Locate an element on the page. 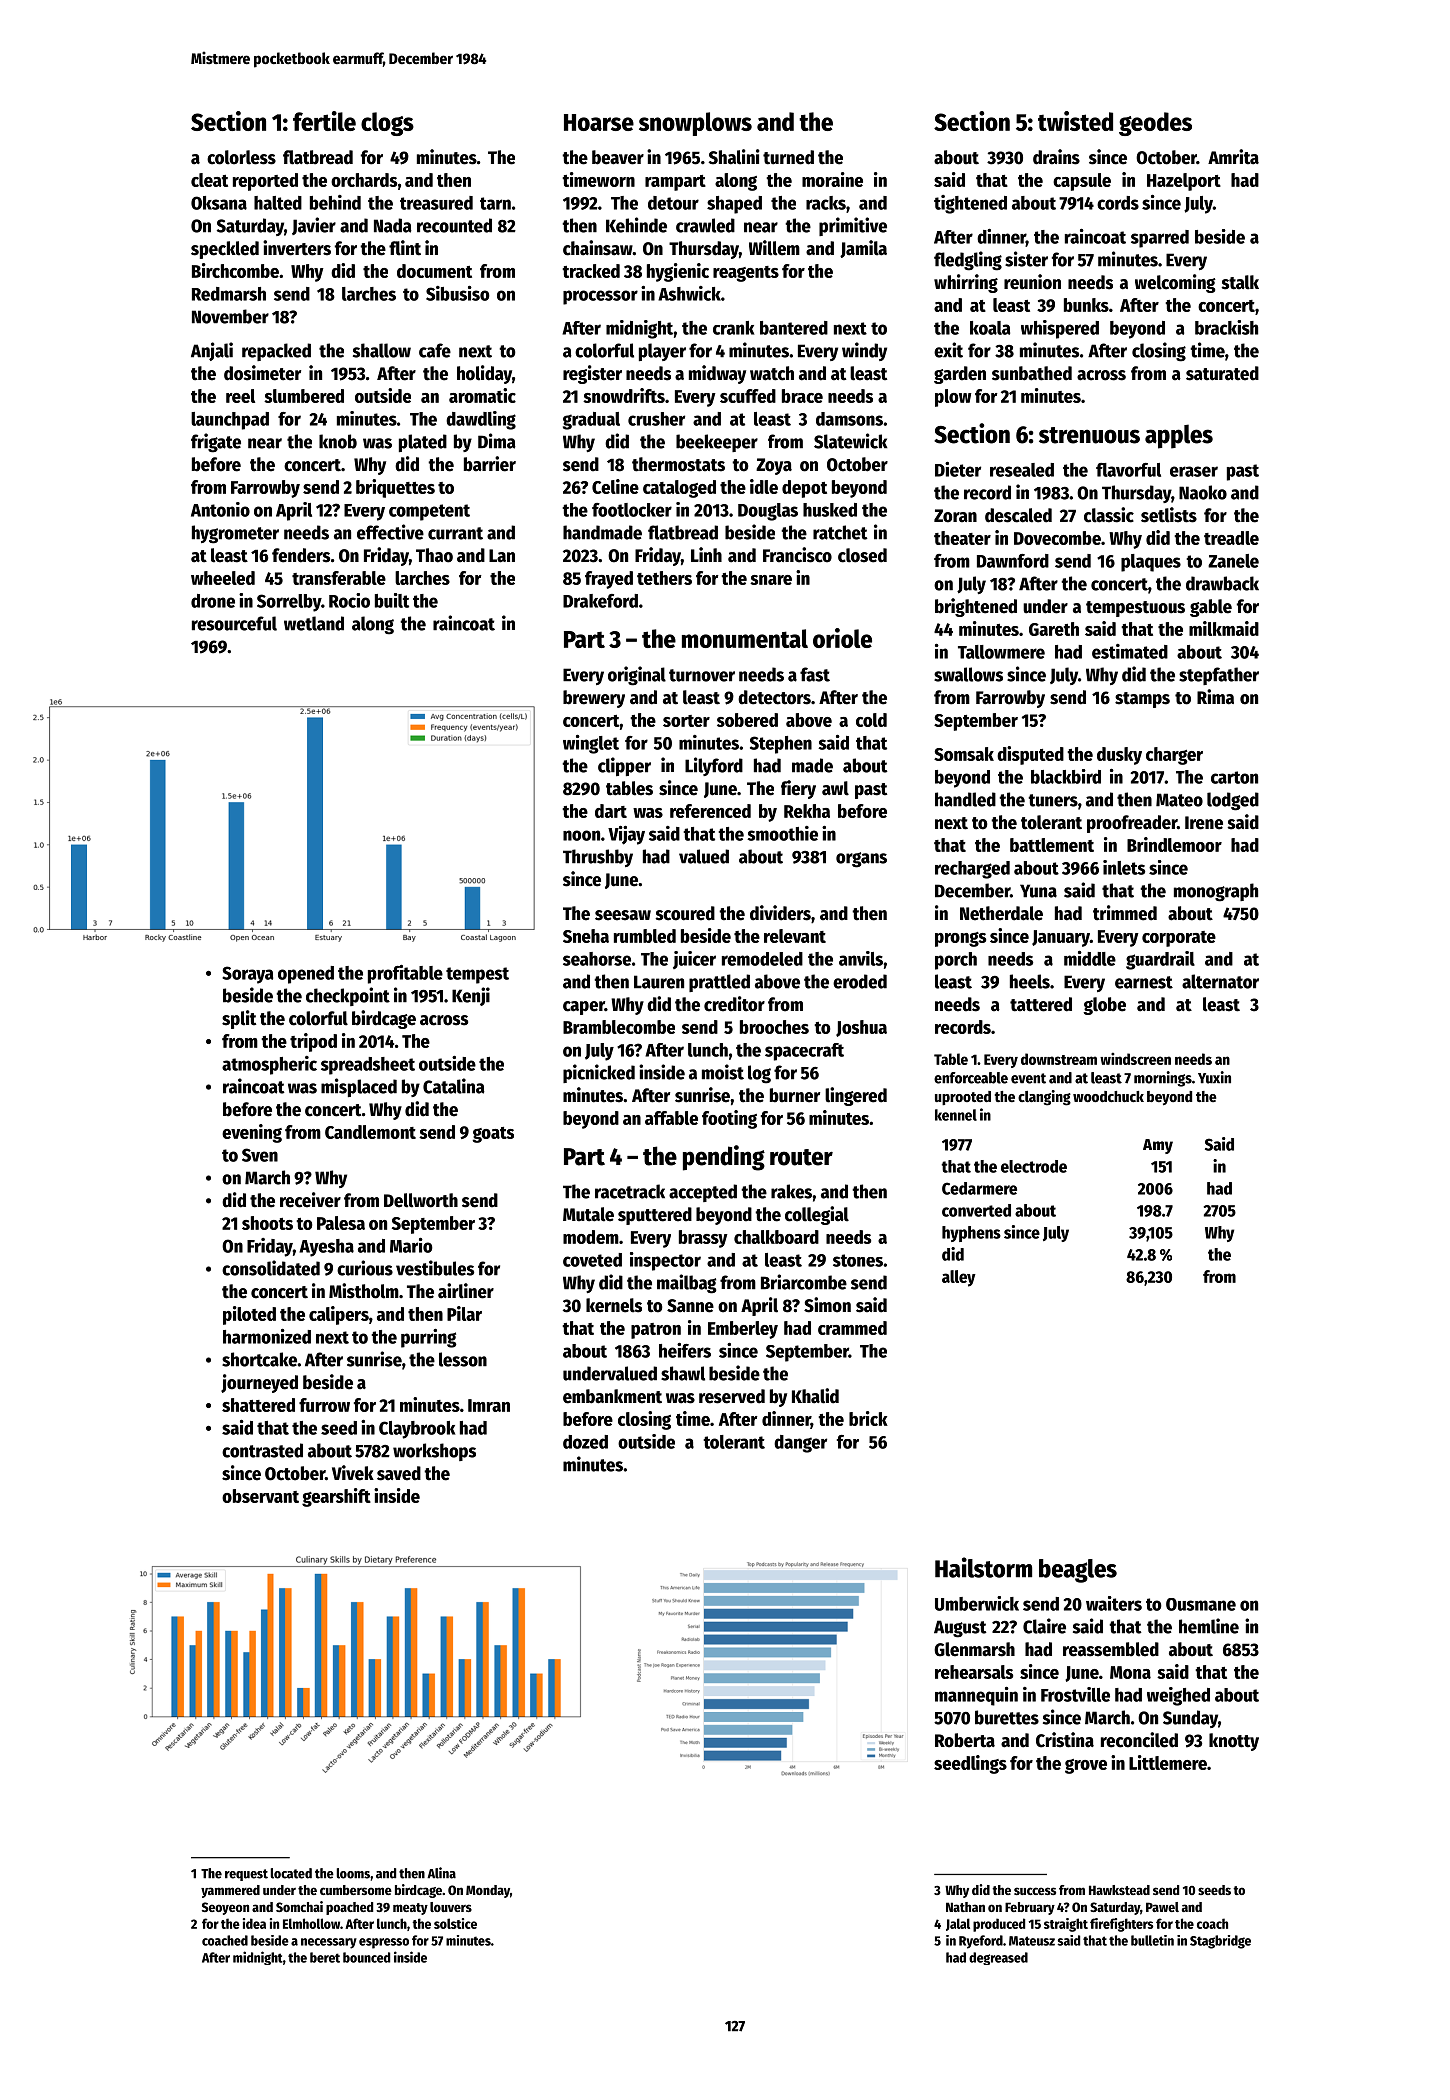  coveted is located at coordinates (592, 1260).
